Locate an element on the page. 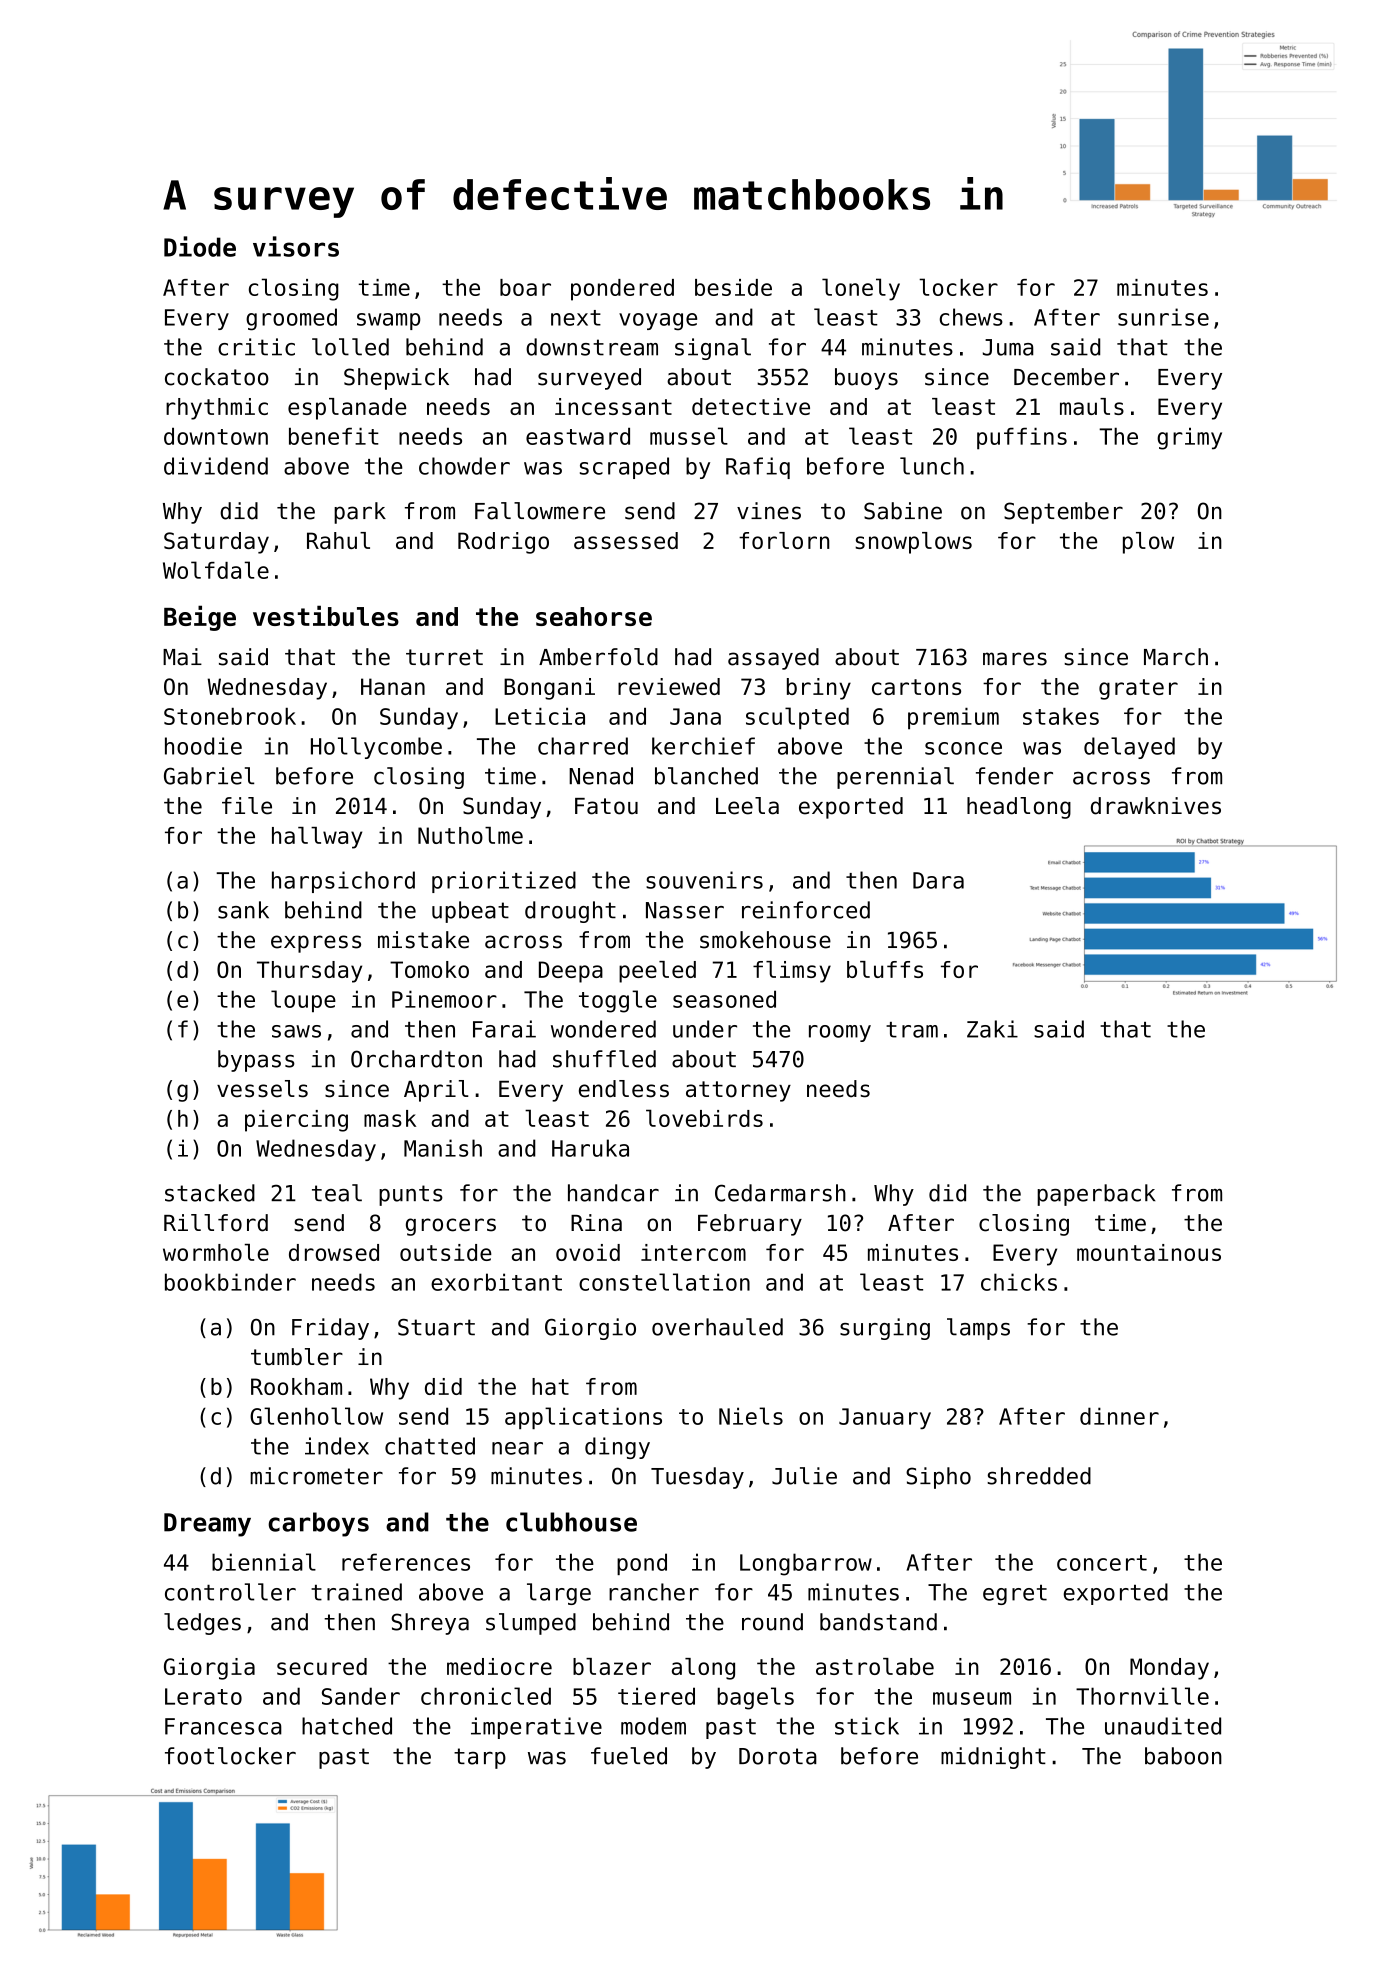 This page has height=1969, width=1386. sunrise is located at coordinates (1163, 317).
